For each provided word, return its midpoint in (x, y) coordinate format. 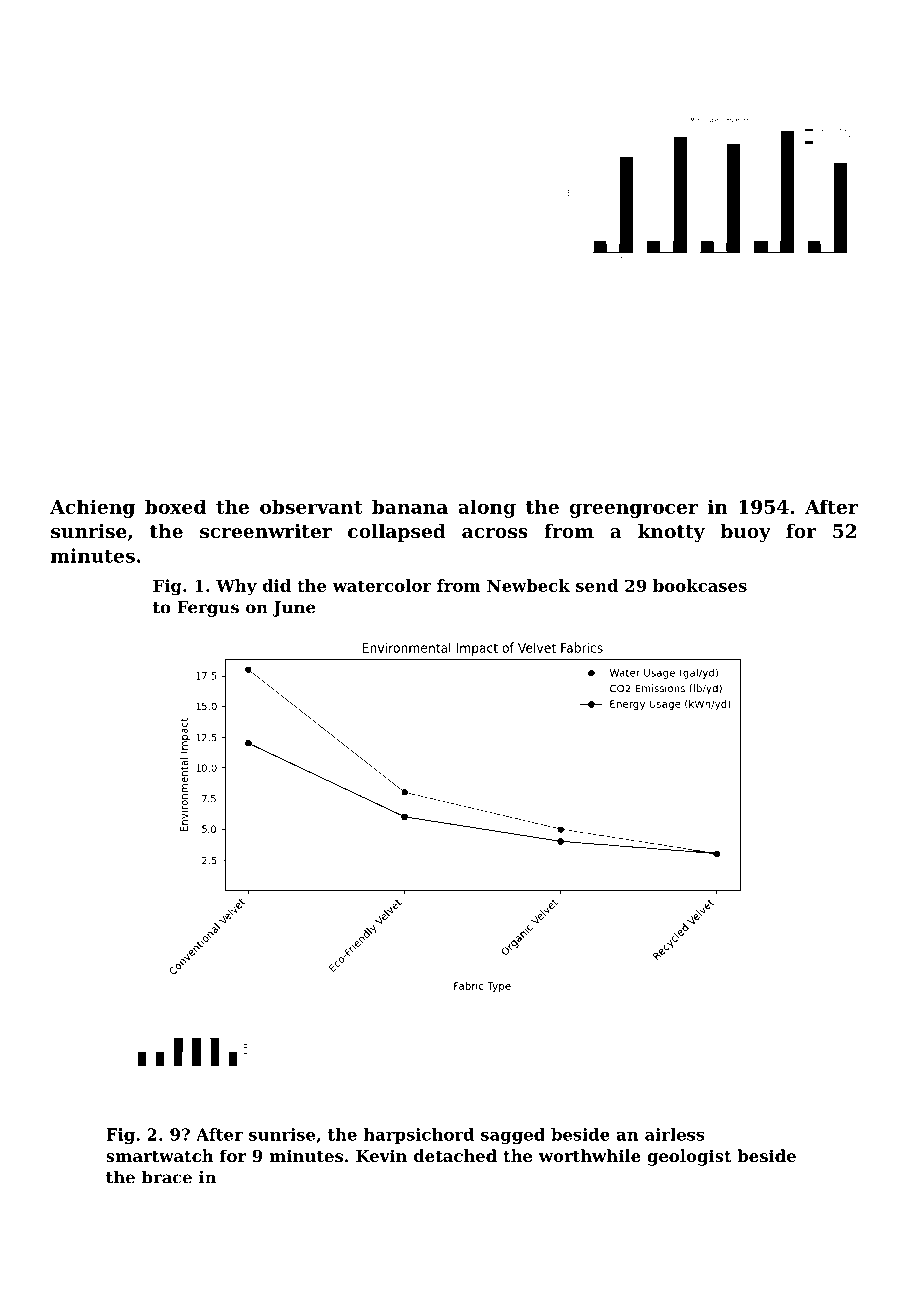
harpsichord (419, 1136)
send (597, 585)
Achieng (92, 508)
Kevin (381, 1155)
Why (236, 587)
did (276, 585)
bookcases (700, 585)
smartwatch (160, 1155)
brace (167, 1177)
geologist (689, 1157)
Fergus (208, 609)
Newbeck (528, 585)
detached (455, 1155)
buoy (745, 533)
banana (410, 506)
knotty (671, 533)
